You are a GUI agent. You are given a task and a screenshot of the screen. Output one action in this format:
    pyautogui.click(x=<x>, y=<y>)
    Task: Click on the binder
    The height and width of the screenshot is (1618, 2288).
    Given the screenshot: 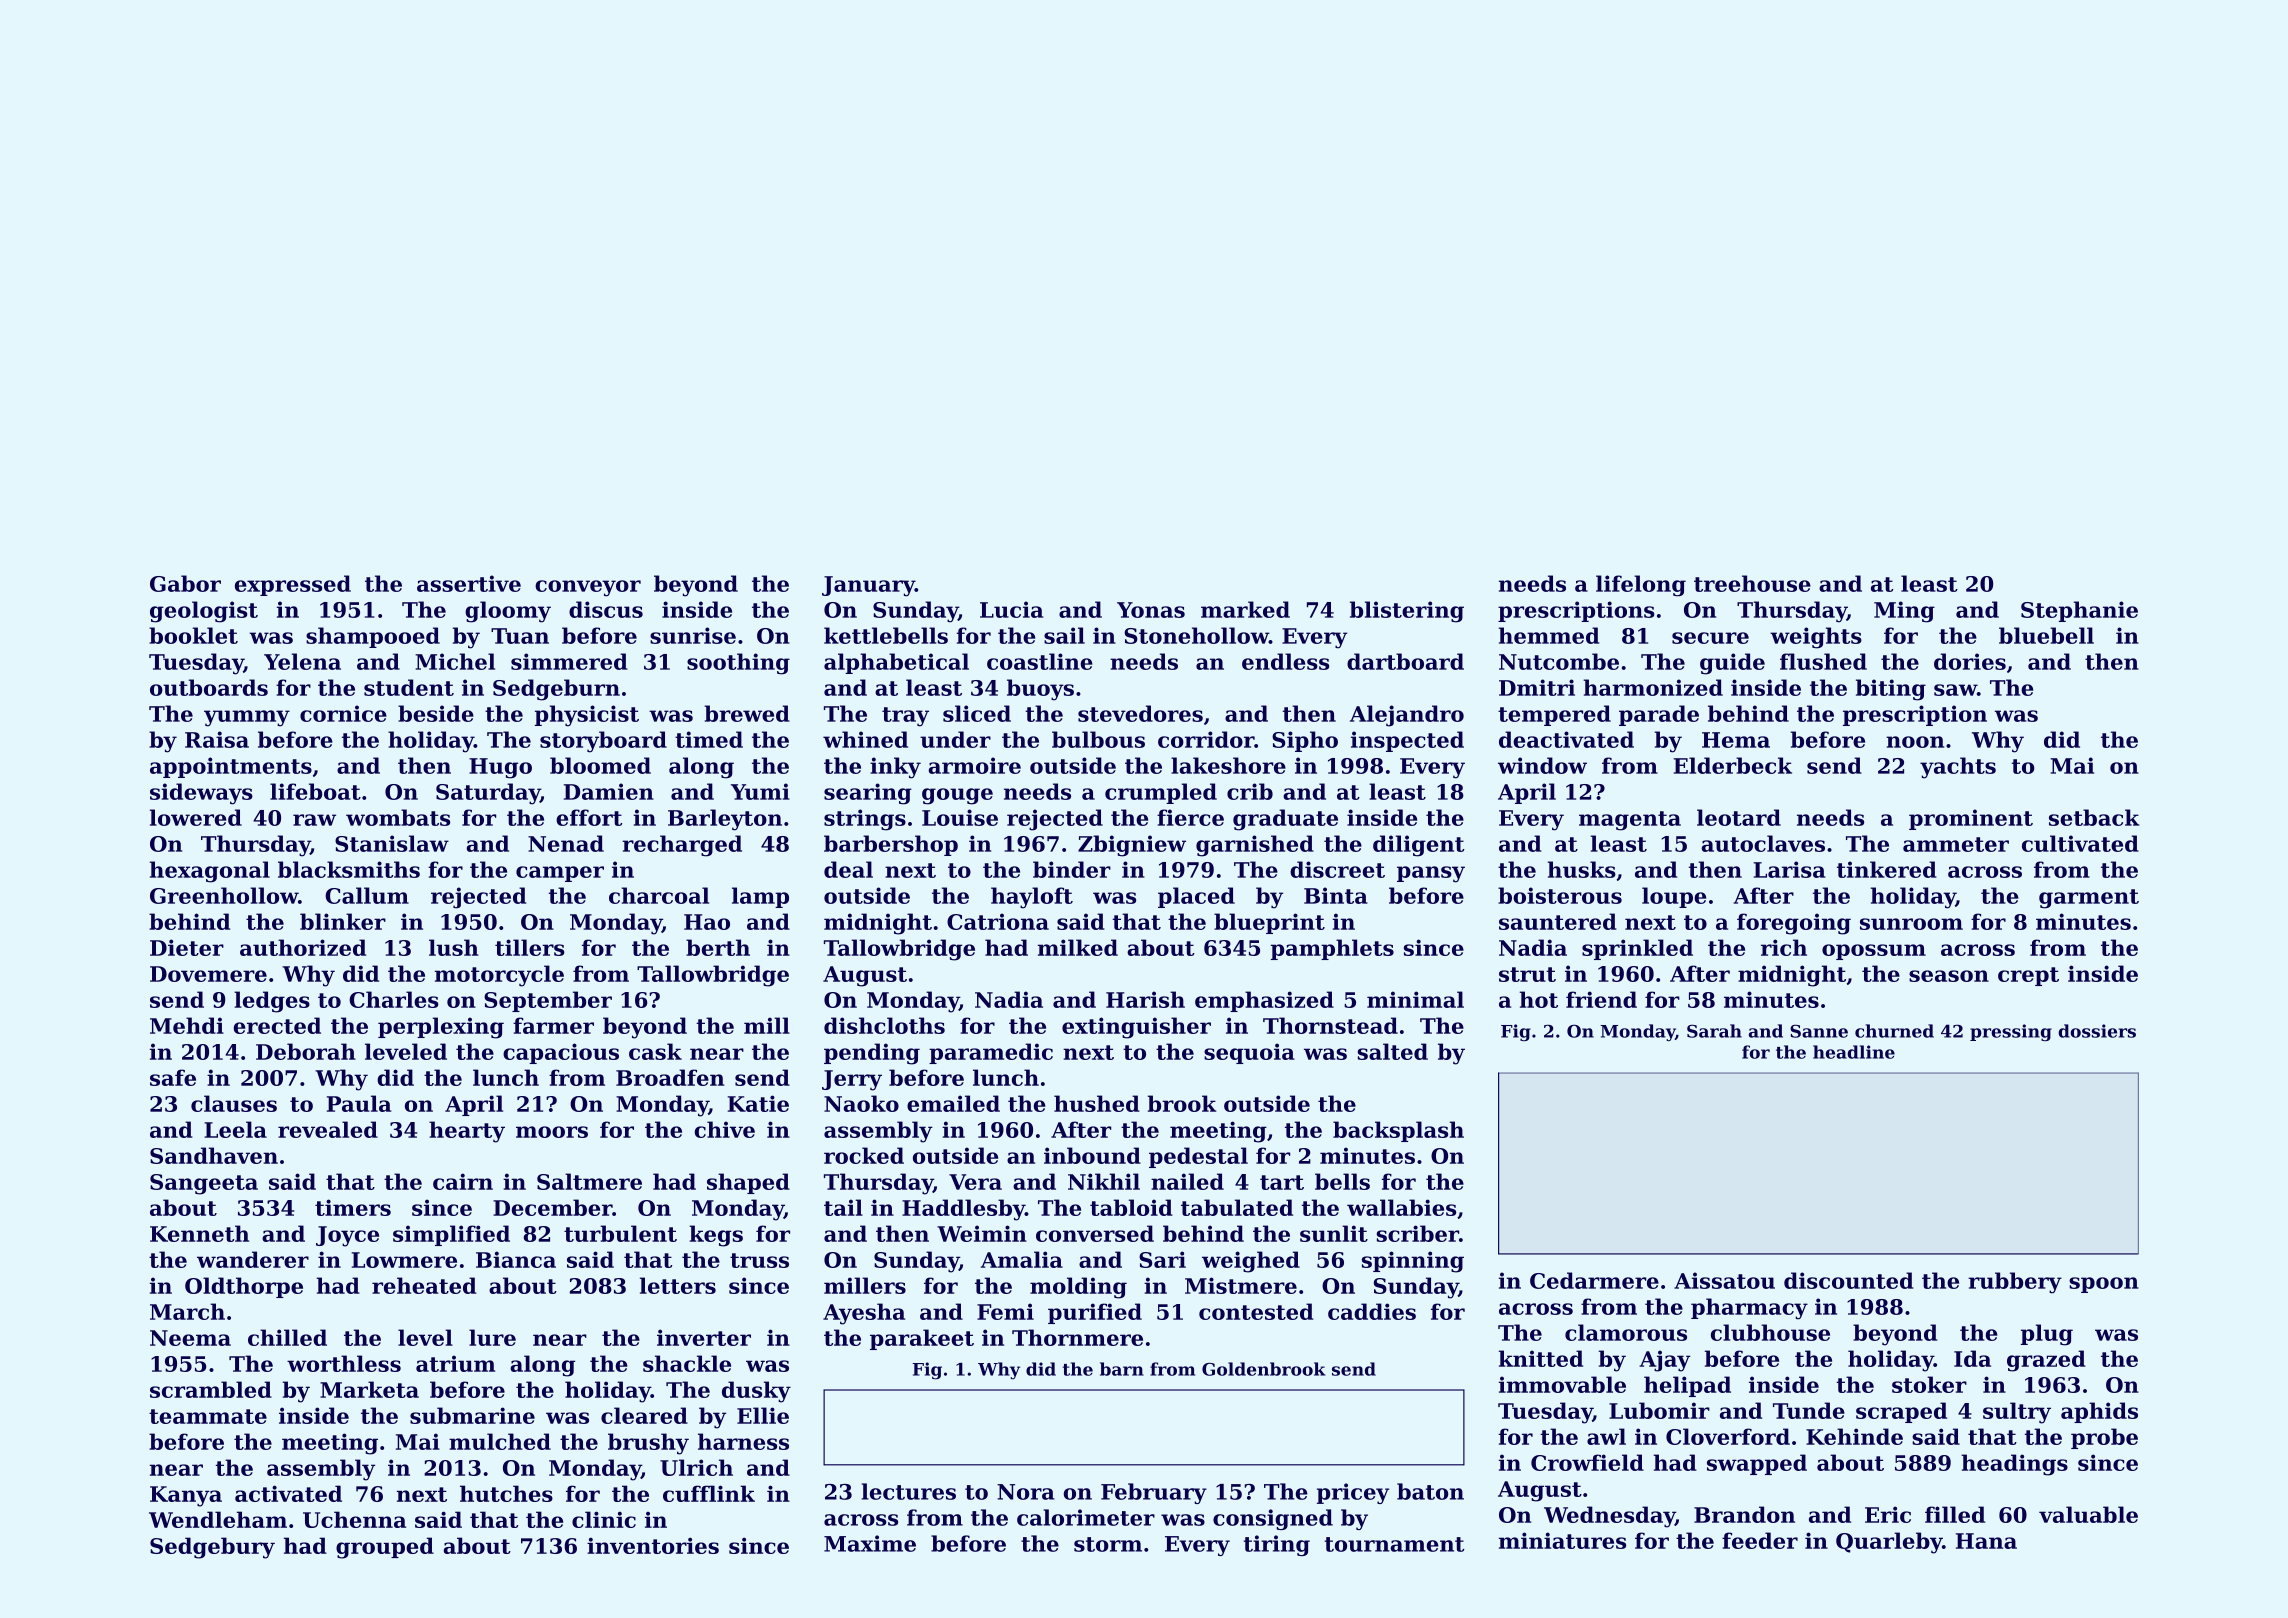 What is the action you would take?
    pyautogui.click(x=1072, y=869)
